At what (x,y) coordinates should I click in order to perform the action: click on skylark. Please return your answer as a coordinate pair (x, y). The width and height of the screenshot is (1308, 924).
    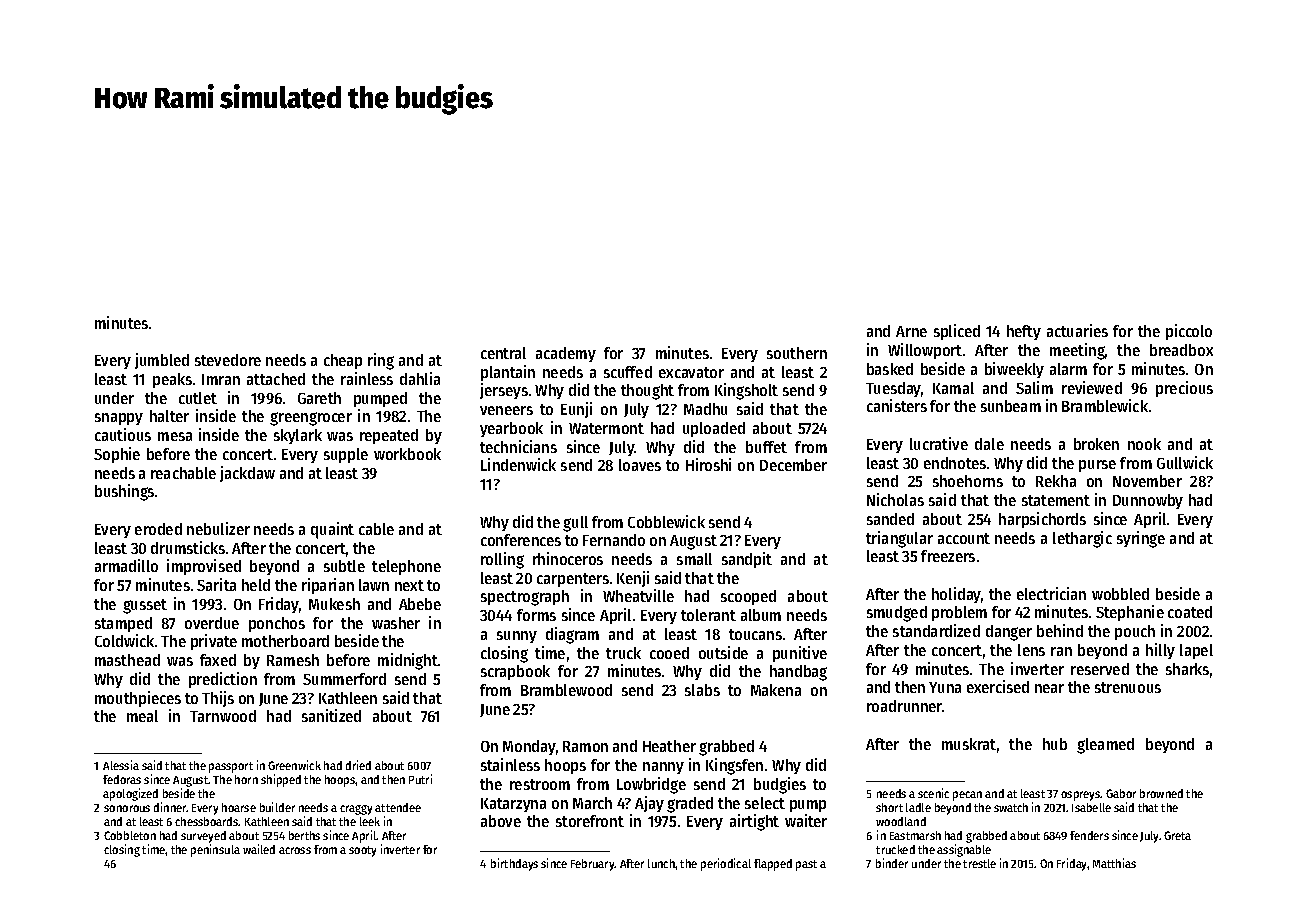
    Looking at the image, I should click on (298, 436).
